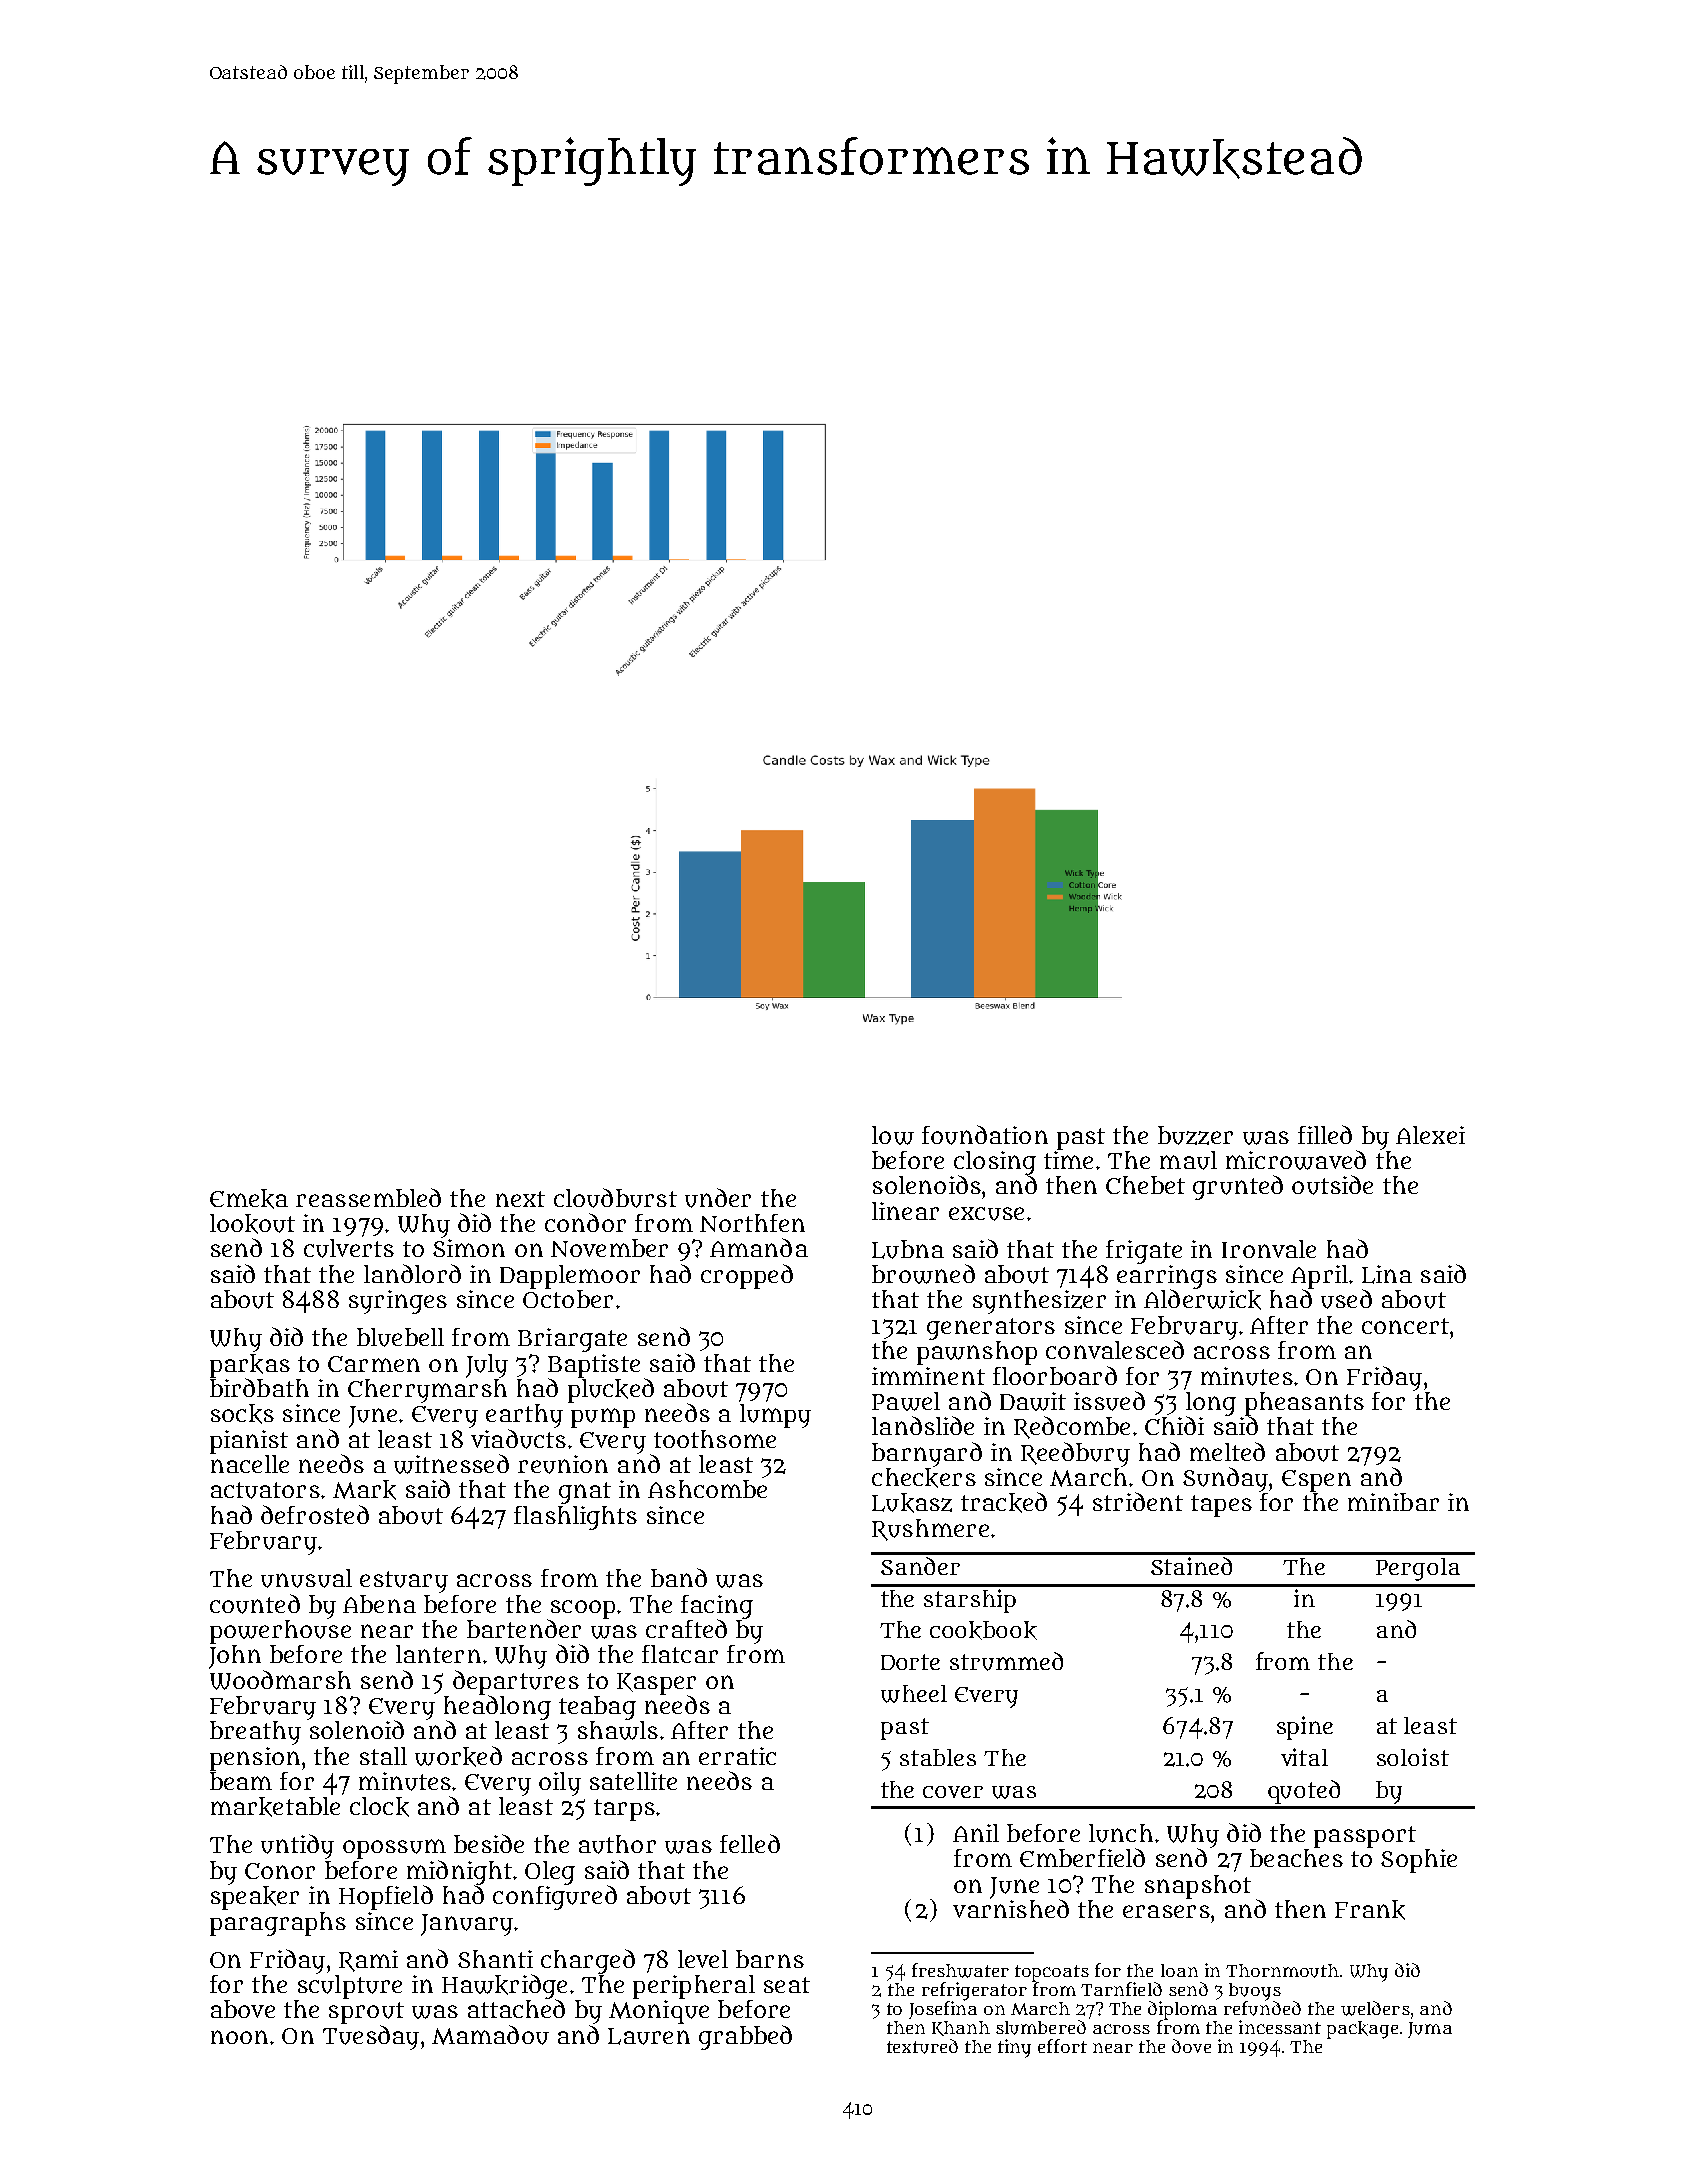  I want to click on dove, so click(1191, 2046).
